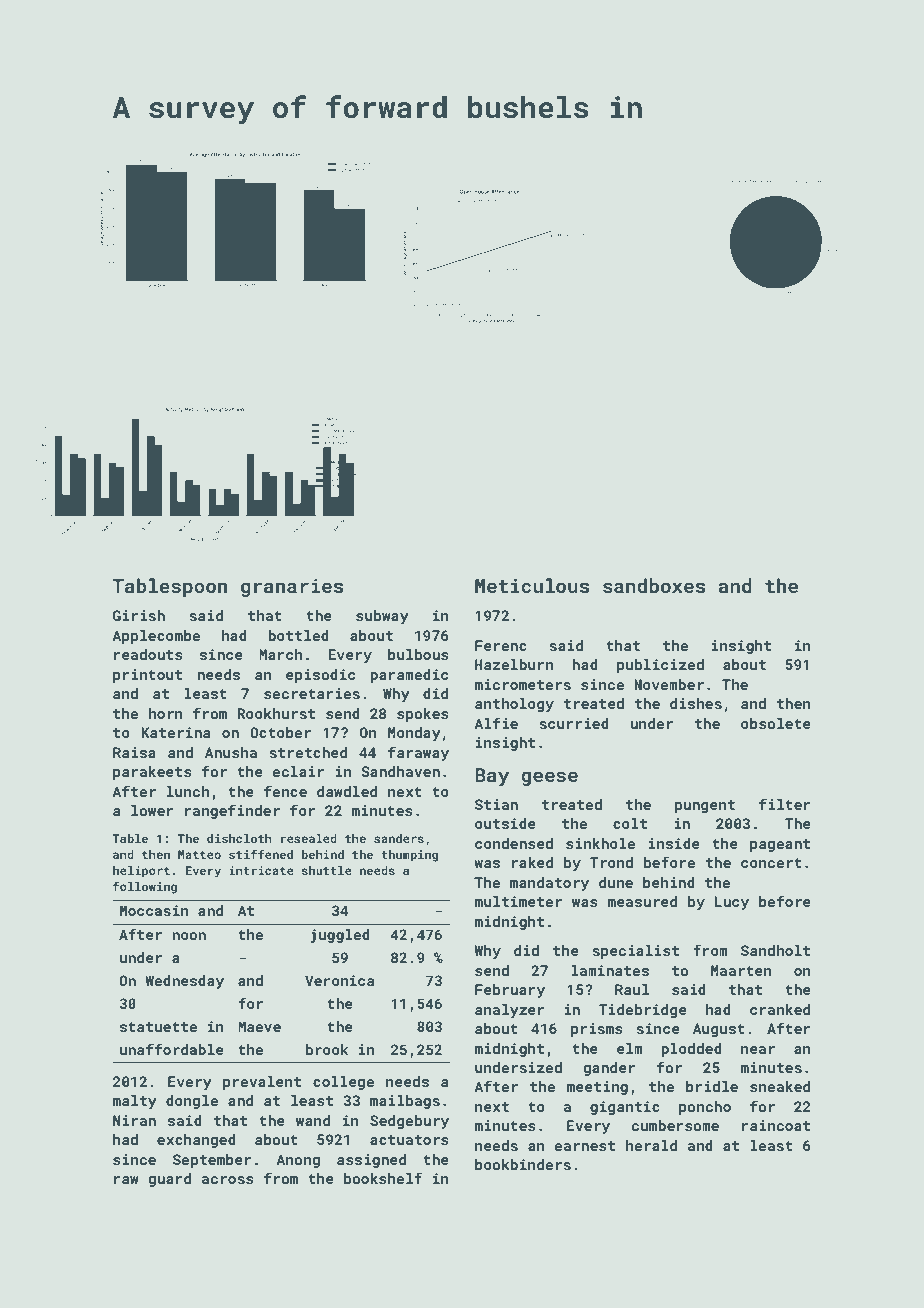 This document has height=1308, width=924. I want to click on Meticulous, so click(532, 585).
